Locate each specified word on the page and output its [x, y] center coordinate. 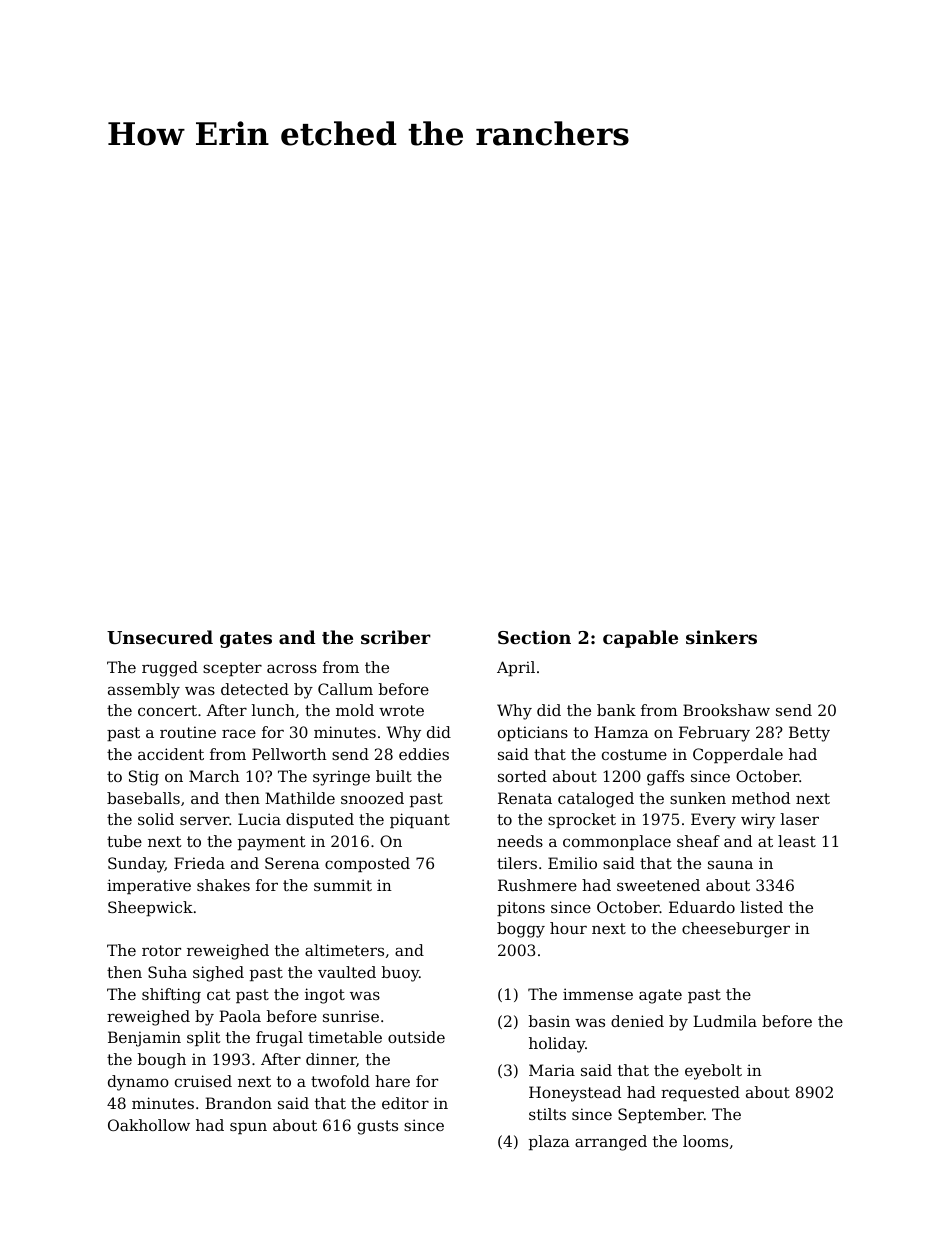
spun [248, 1128]
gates [246, 640]
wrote [401, 710]
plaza [549, 1142]
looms [705, 1141]
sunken [698, 798]
